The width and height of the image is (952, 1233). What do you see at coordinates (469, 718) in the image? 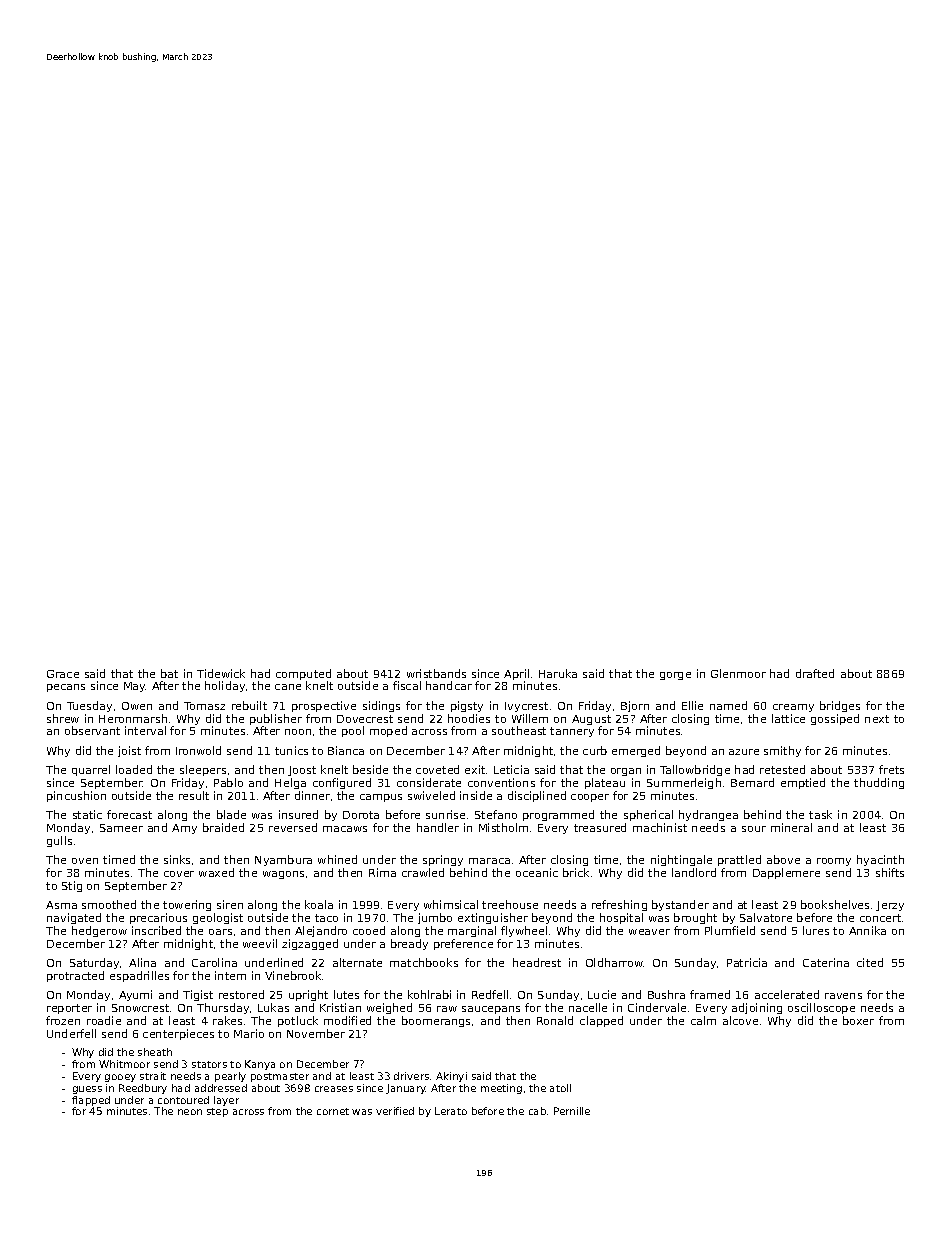
I see `hoodies` at bounding box center [469, 718].
